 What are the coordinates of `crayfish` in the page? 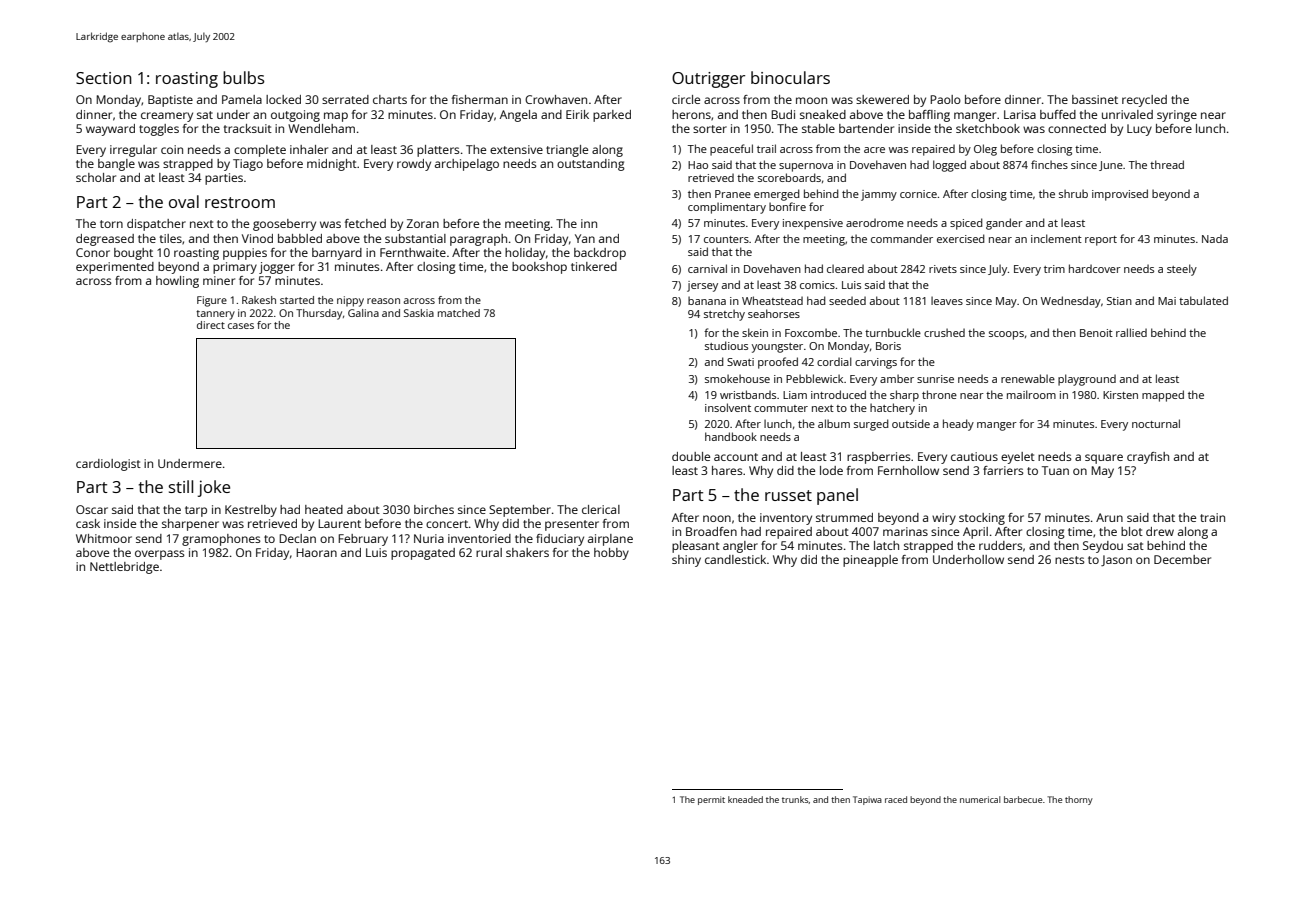 It's located at (1148, 458).
